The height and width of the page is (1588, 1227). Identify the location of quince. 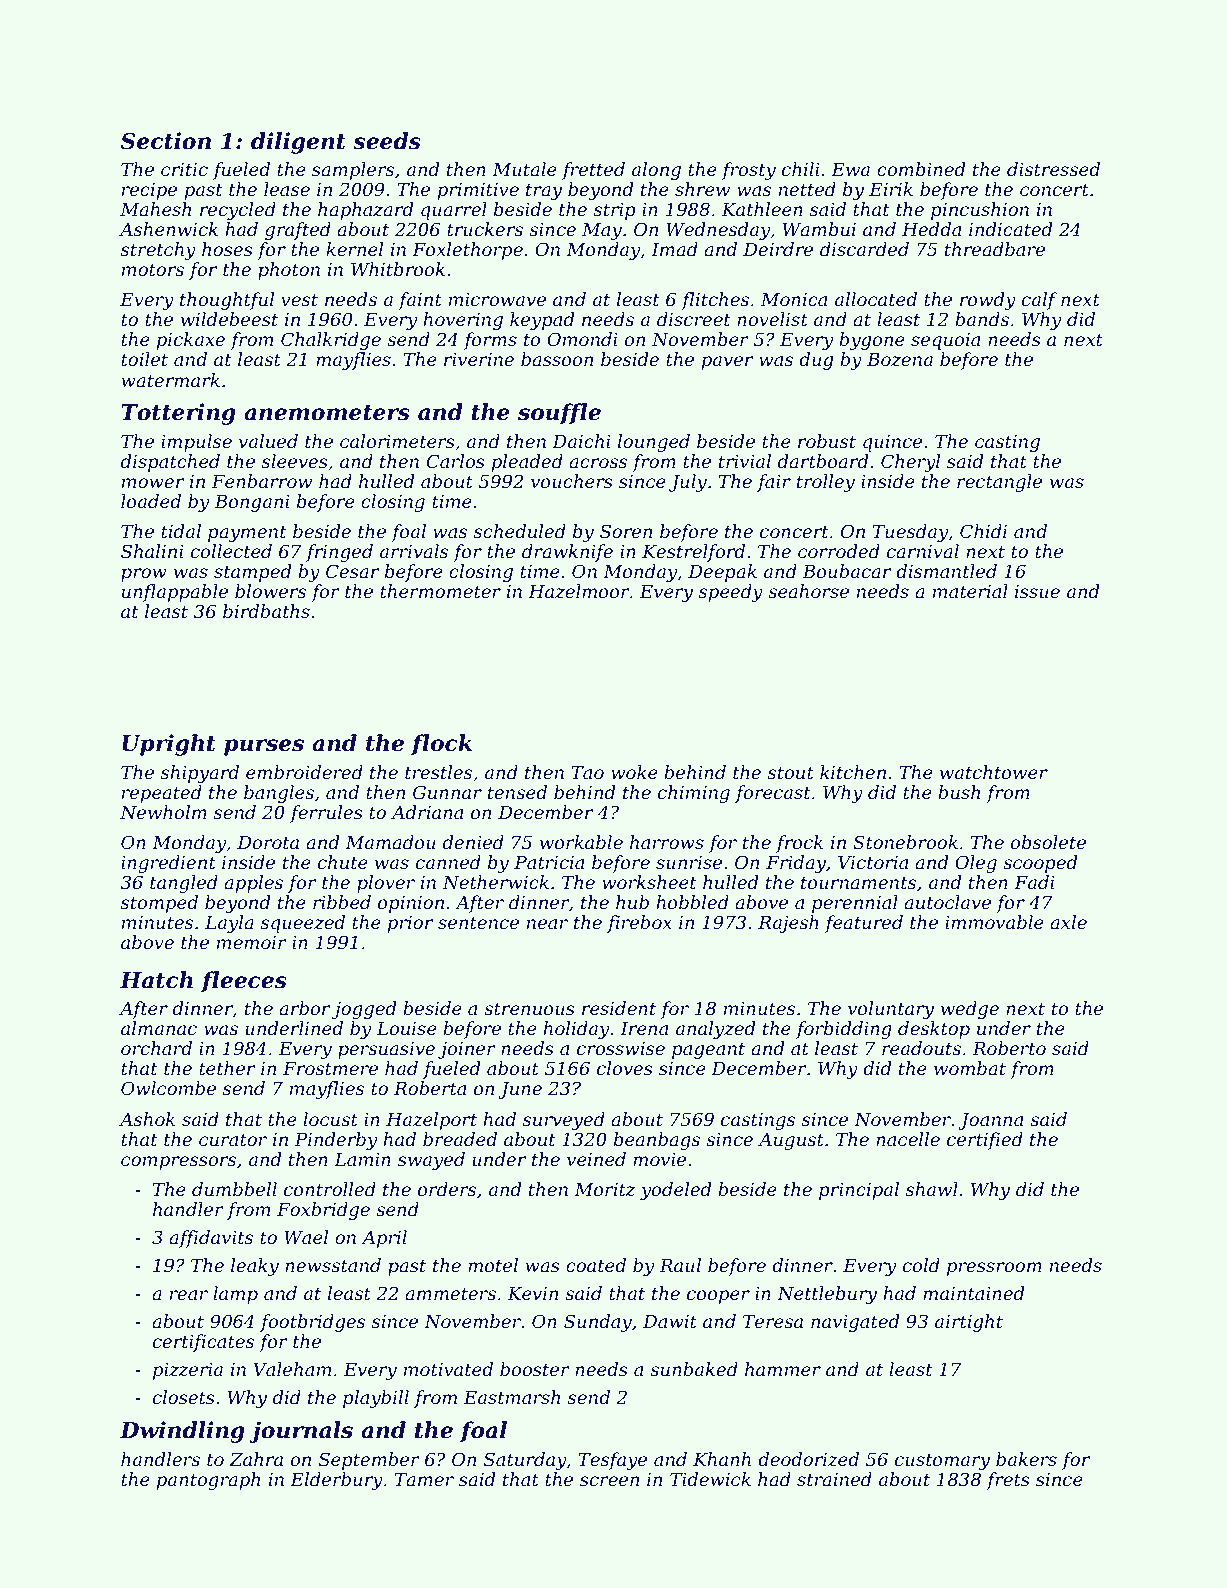
(892, 443).
